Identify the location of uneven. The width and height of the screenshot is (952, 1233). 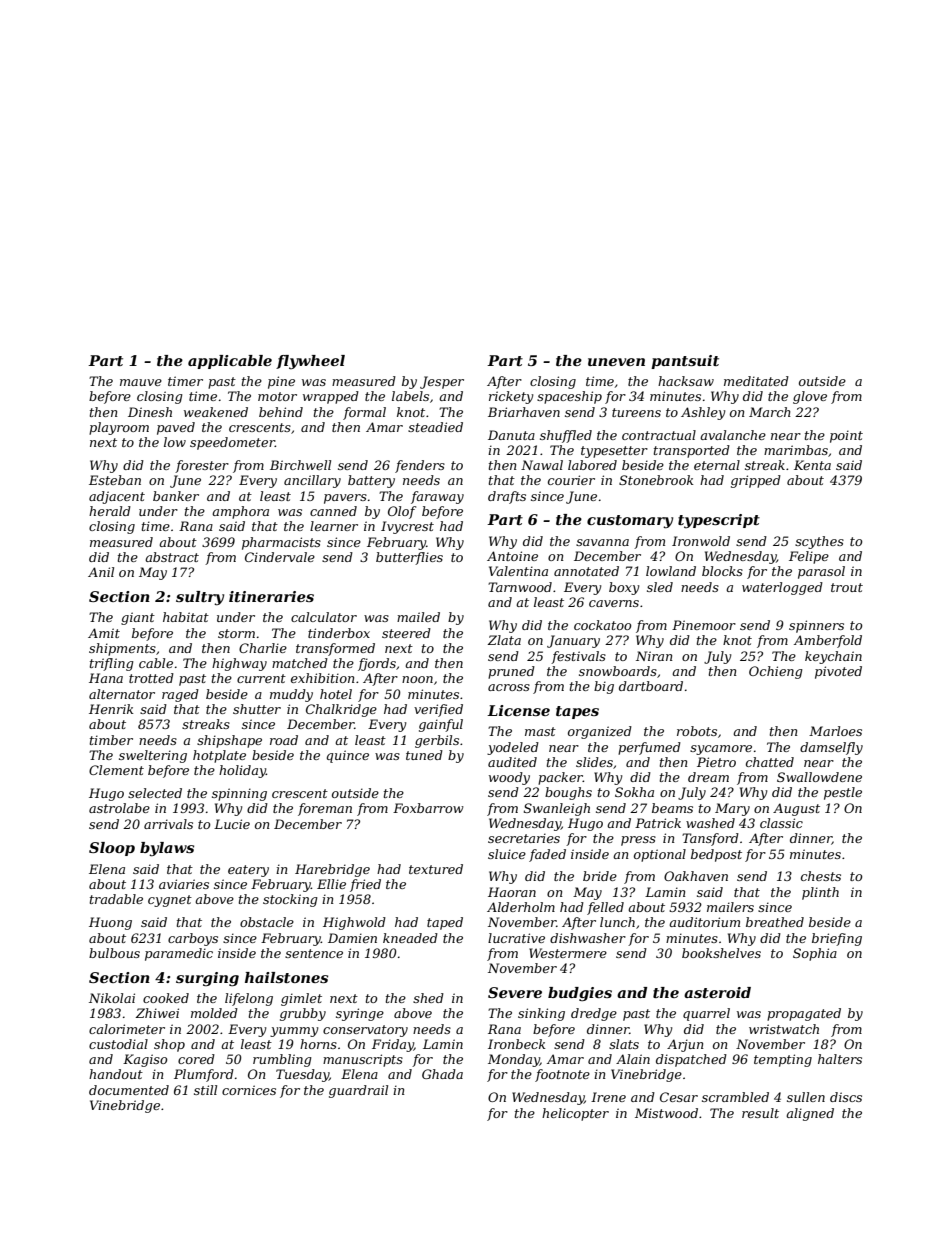
(616, 362).
